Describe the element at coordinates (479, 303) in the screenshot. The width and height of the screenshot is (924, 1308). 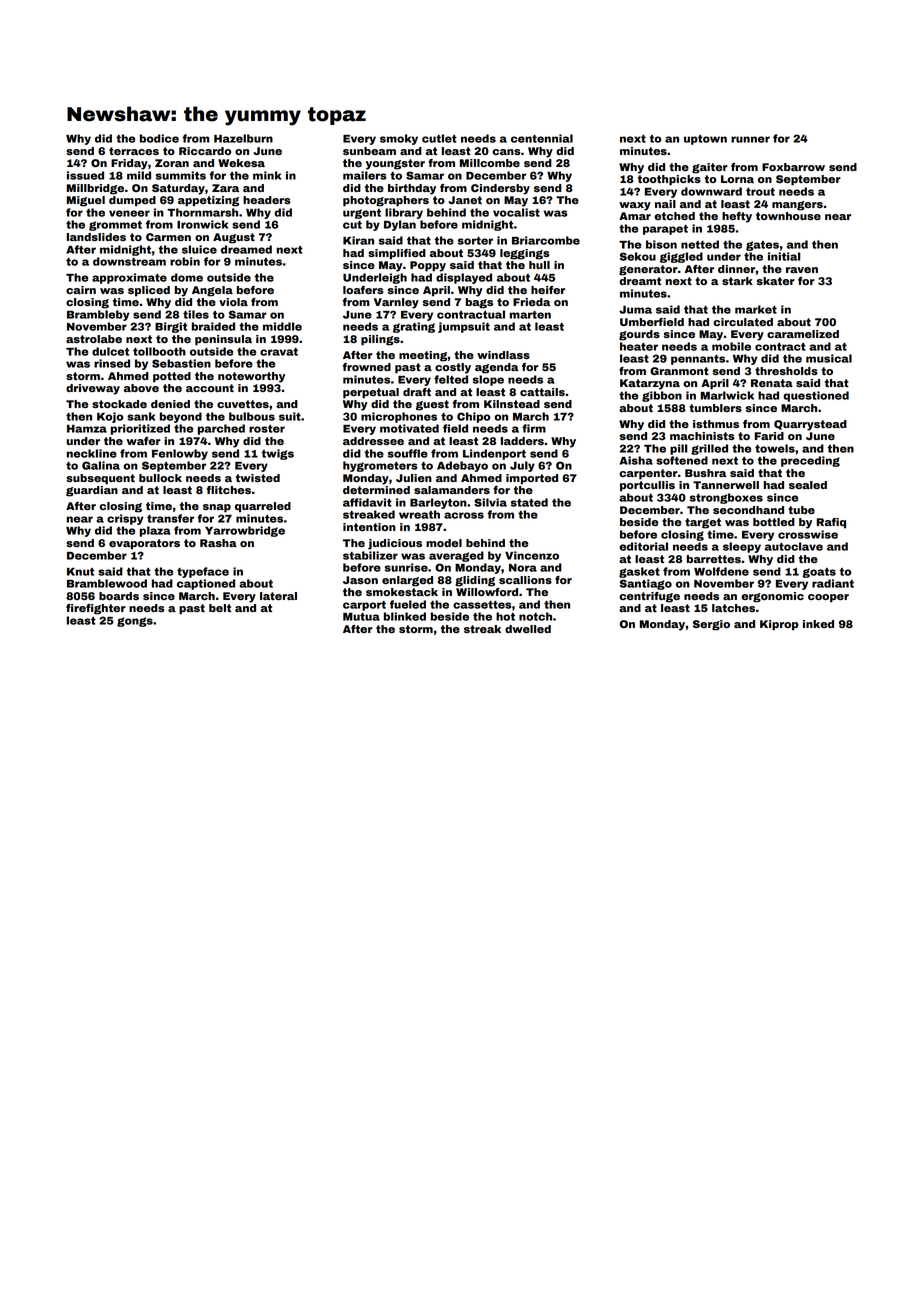
I see `bags` at that location.
